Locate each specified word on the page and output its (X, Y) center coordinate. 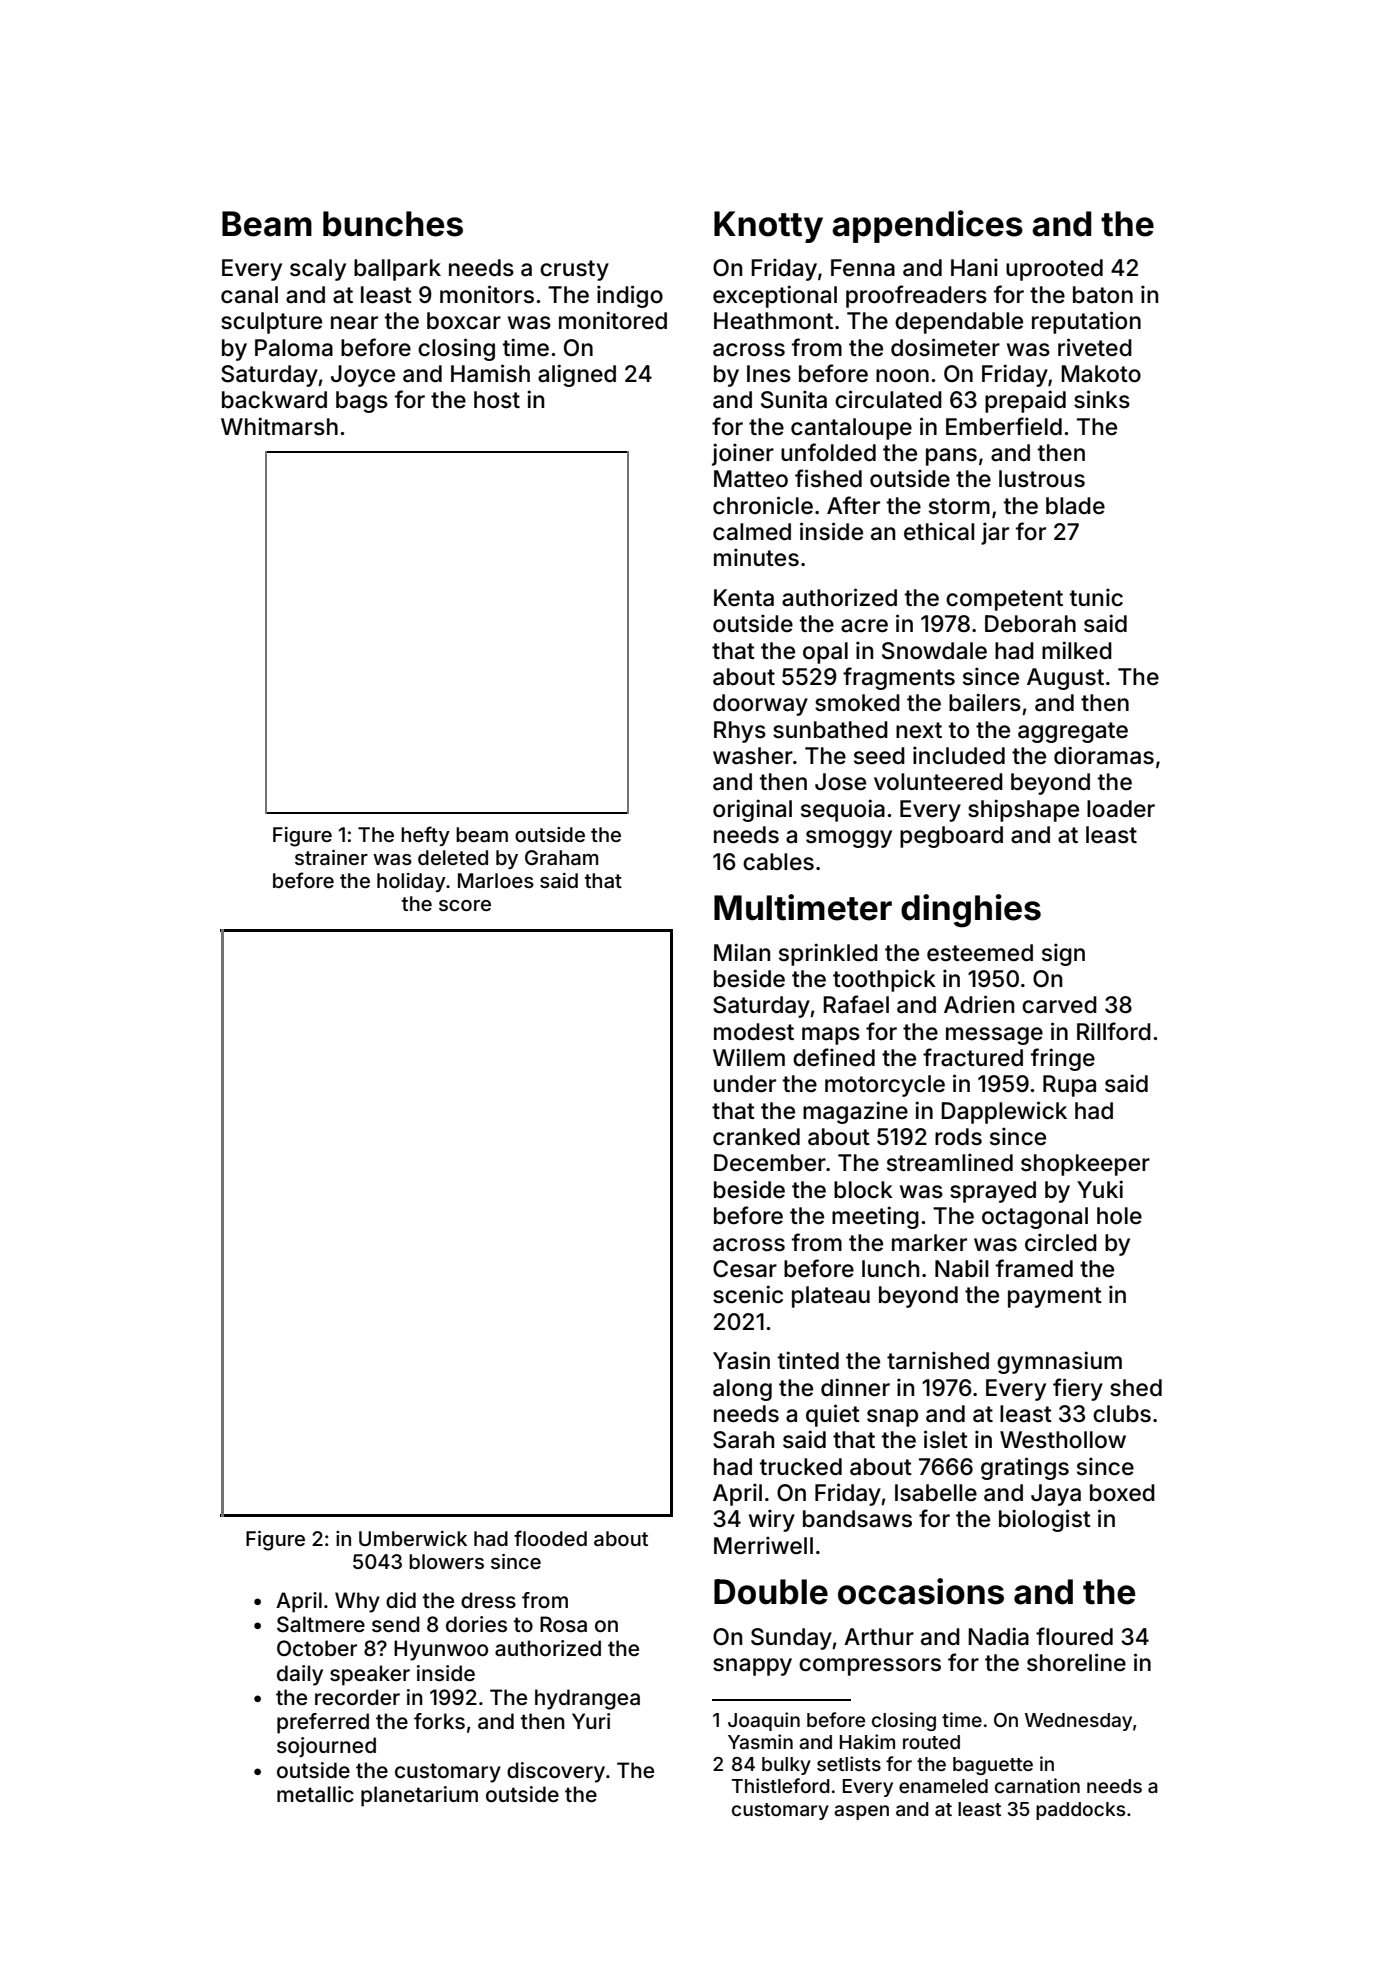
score (465, 905)
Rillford (1114, 1031)
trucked (801, 1467)
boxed (1122, 1493)
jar (995, 533)
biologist (1045, 1520)
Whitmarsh (279, 426)
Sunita (794, 399)
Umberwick (413, 1538)
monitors (487, 294)
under (745, 1084)
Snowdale (934, 651)
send (396, 1624)
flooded (550, 1538)
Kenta (744, 598)
